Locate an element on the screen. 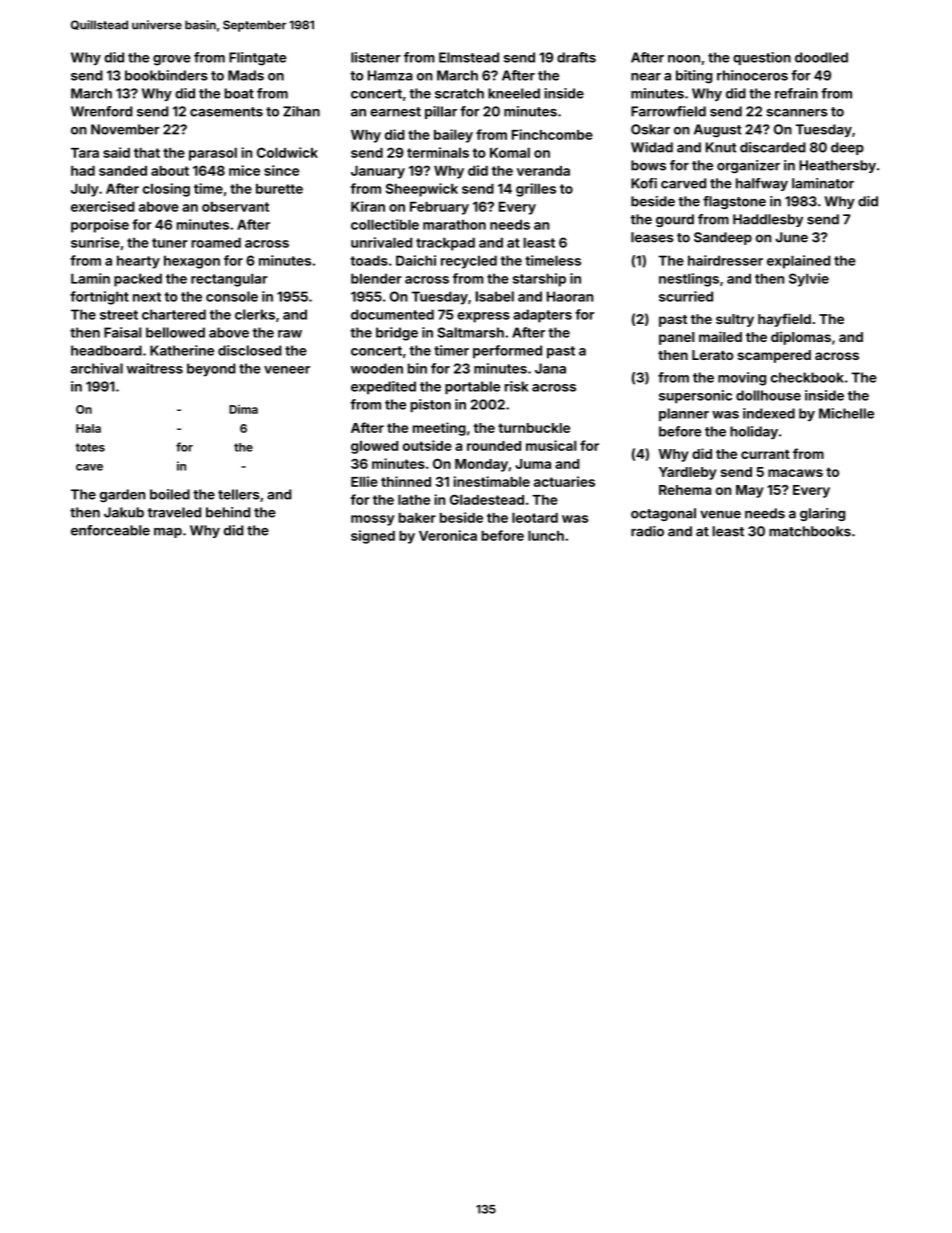 Image resolution: width=952 pixels, height=1233 pixels. recycled is located at coordinates (469, 262).
